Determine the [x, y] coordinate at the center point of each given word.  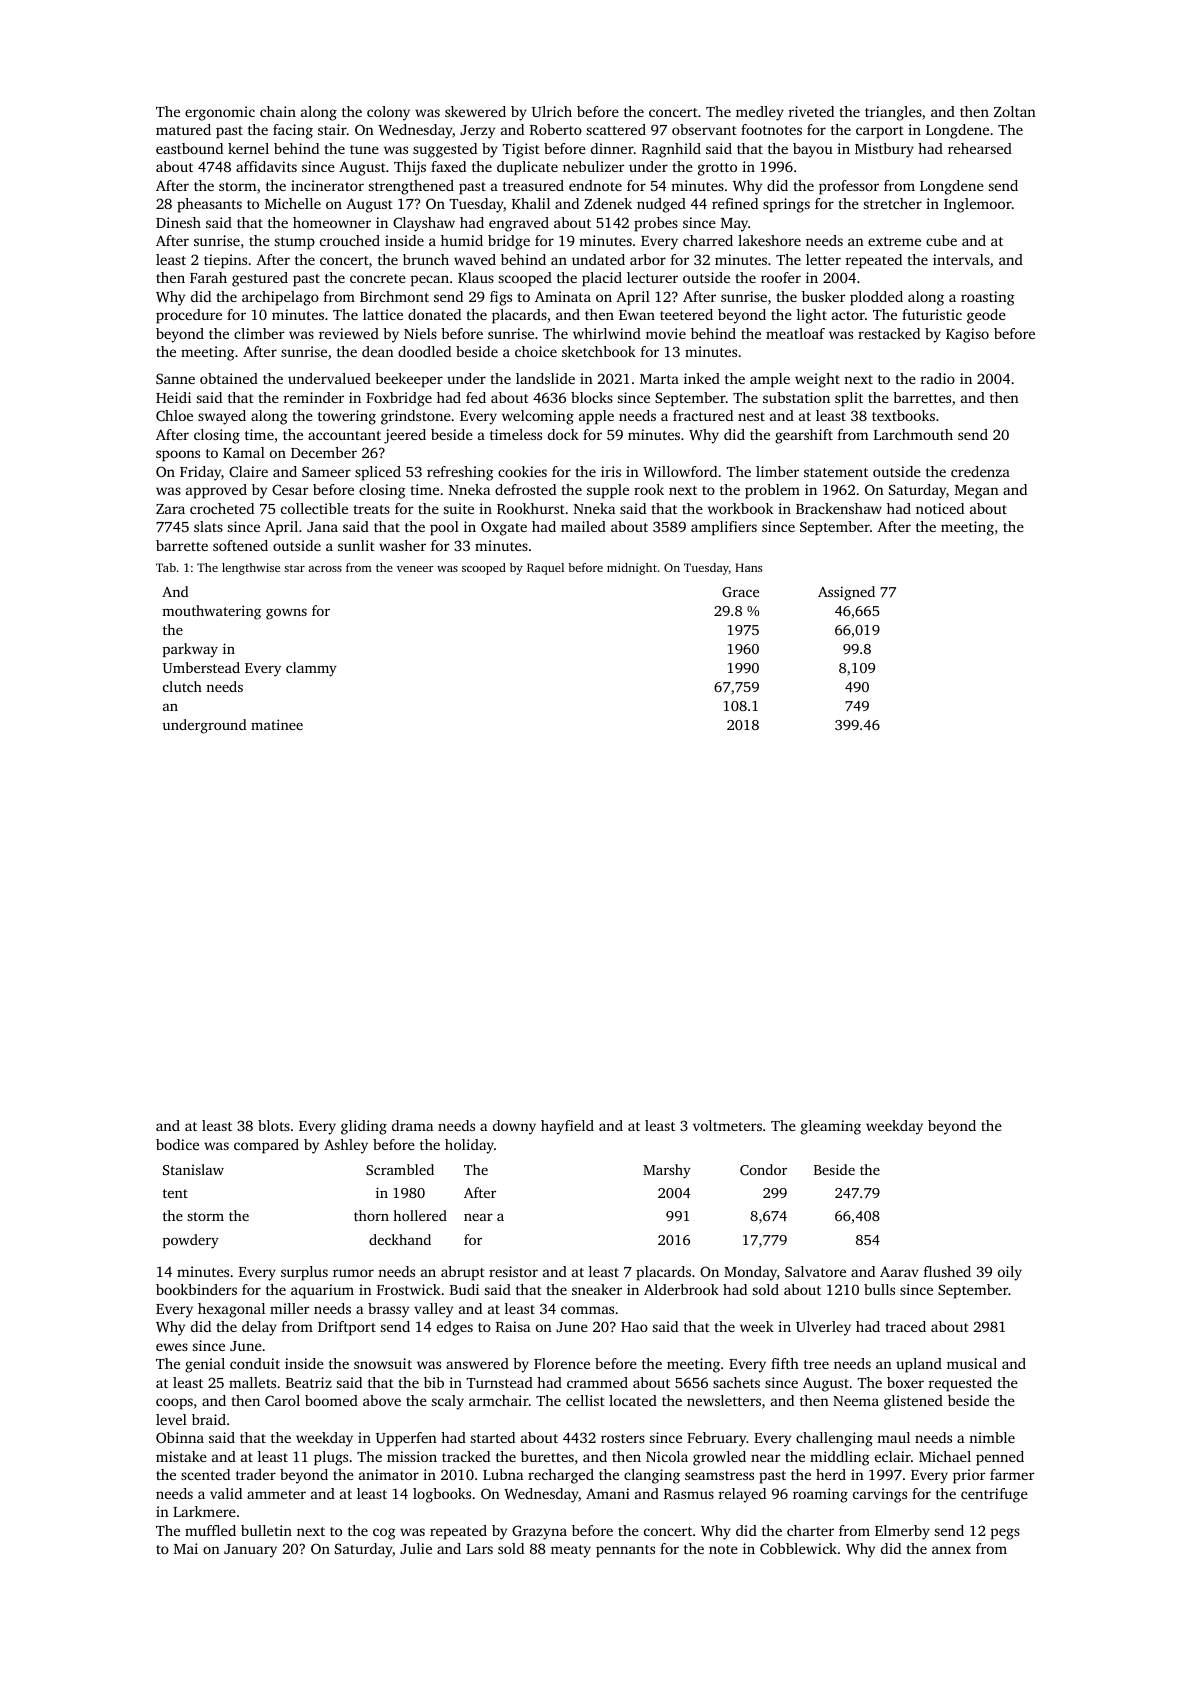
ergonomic [220, 113]
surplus [304, 1273]
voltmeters [727, 1125]
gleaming [831, 1127]
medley [760, 113]
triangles [893, 113]
